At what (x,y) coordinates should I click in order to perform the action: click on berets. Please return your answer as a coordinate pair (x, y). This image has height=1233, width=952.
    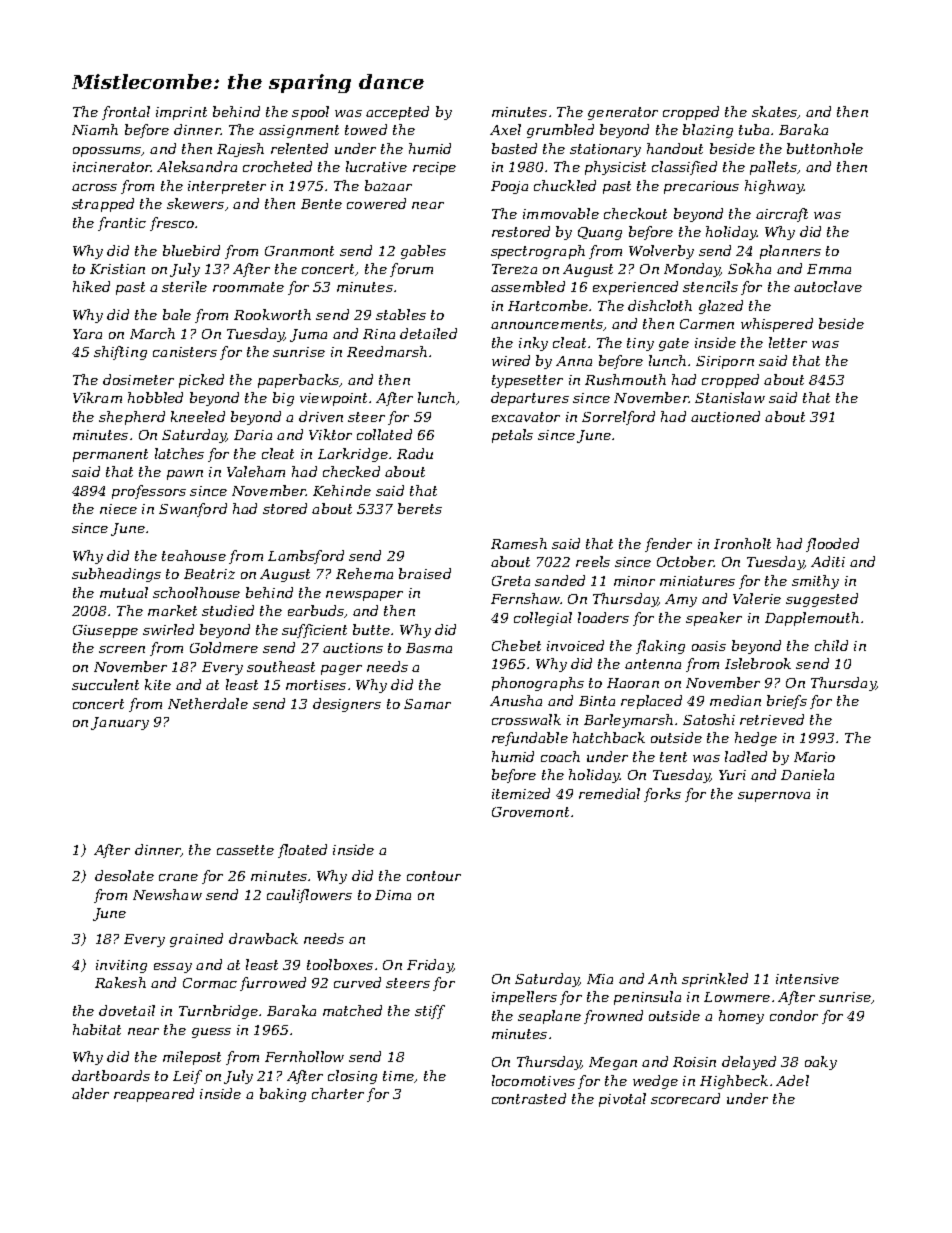
    Looking at the image, I should click on (420, 508).
